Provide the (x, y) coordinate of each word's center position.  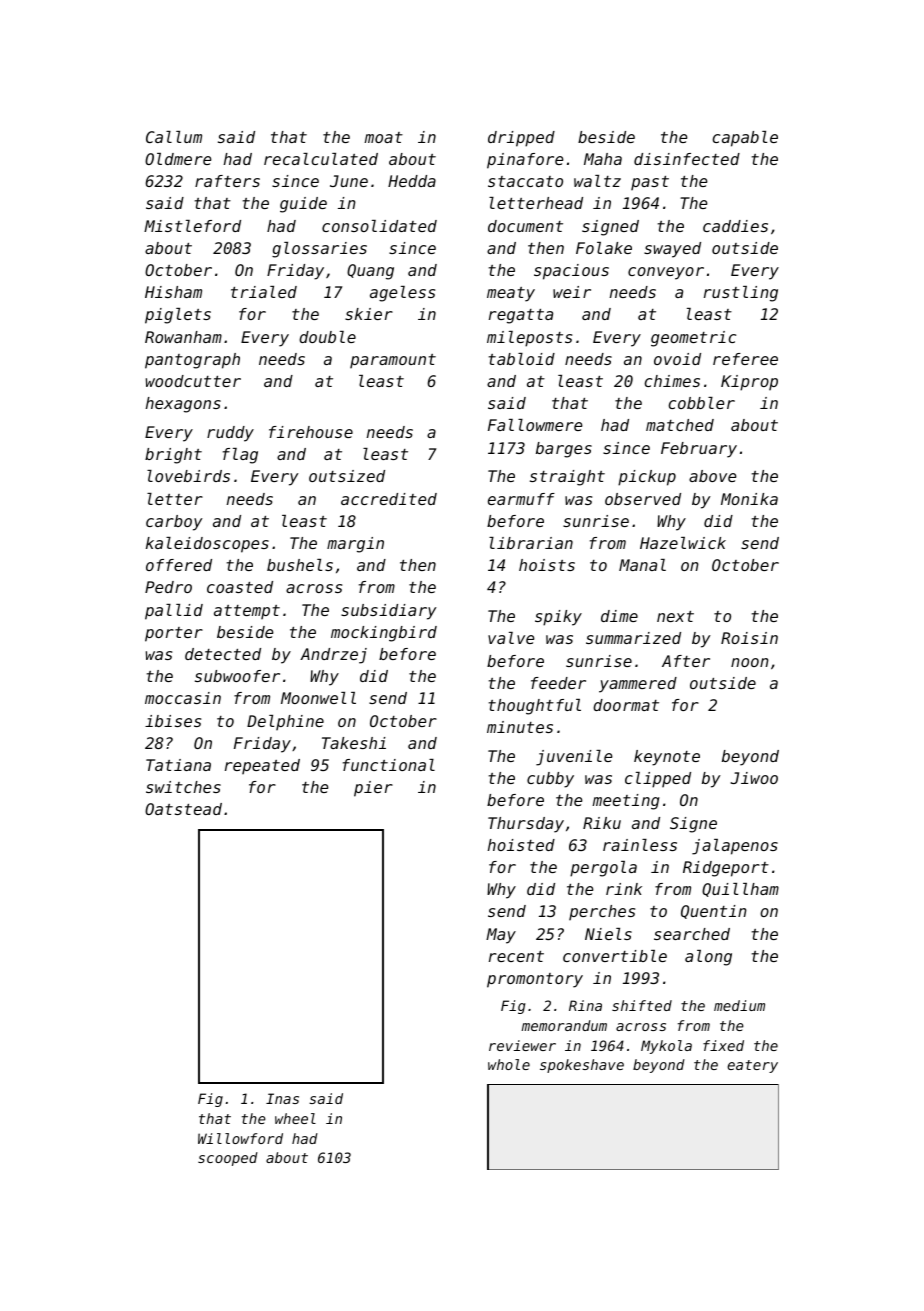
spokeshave (582, 1066)
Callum (174, 137)
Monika (749, 499)
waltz (597, 181)
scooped (228, 1159)
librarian (531, 543)
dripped (521, 139)
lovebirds (188, 476)
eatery (752, 1066)
